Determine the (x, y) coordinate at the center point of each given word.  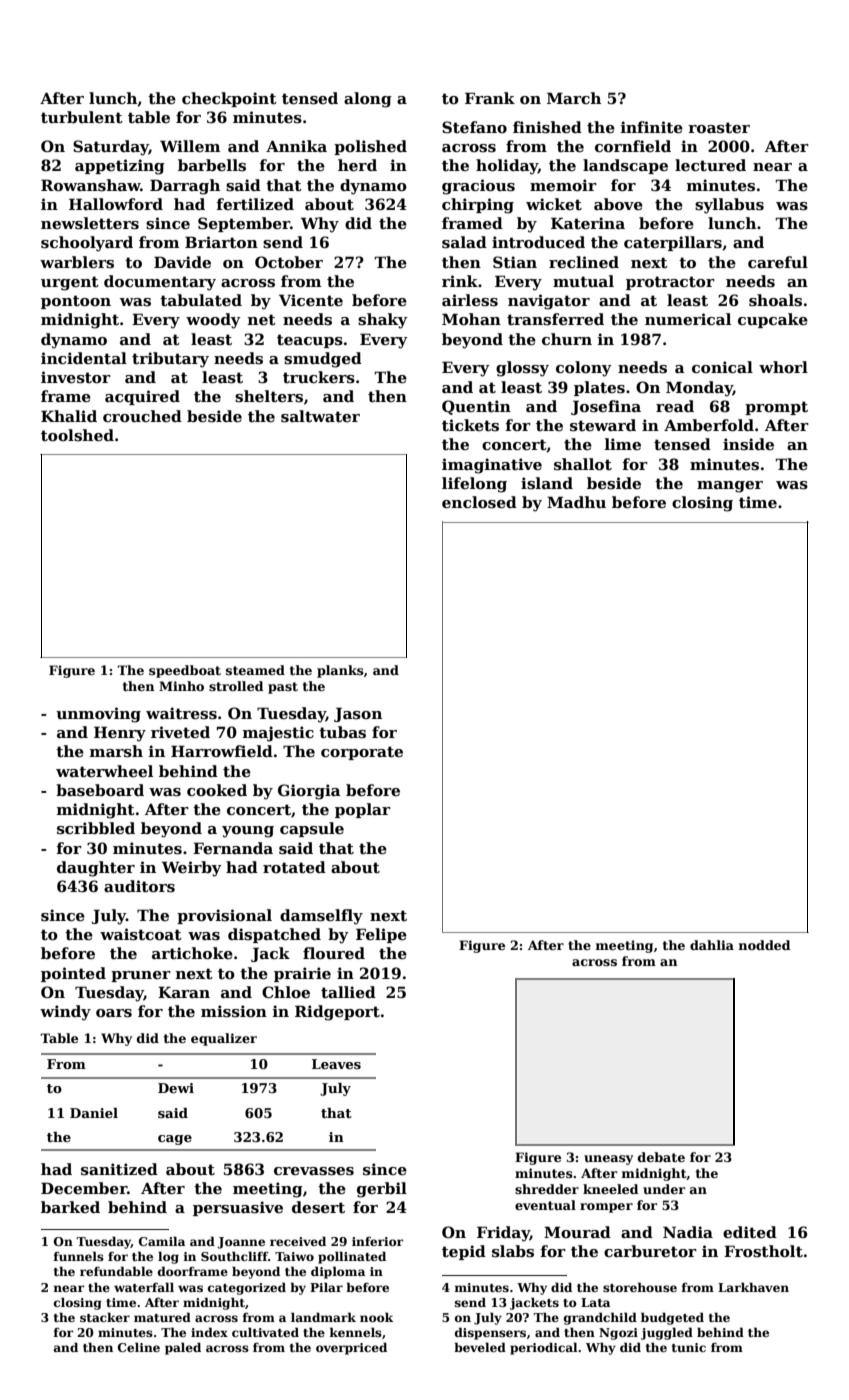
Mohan (471, 319)
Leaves (336, 1064)
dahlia (712, 945)
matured (162, 1317)
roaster (719, 127)
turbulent (82, 117)
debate (661, 1157)
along (368, 100)
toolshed (77, 435)
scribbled (96, 828)
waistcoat (141, 934)
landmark (323, 1317)
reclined (584, 262)
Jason (358, 714)
